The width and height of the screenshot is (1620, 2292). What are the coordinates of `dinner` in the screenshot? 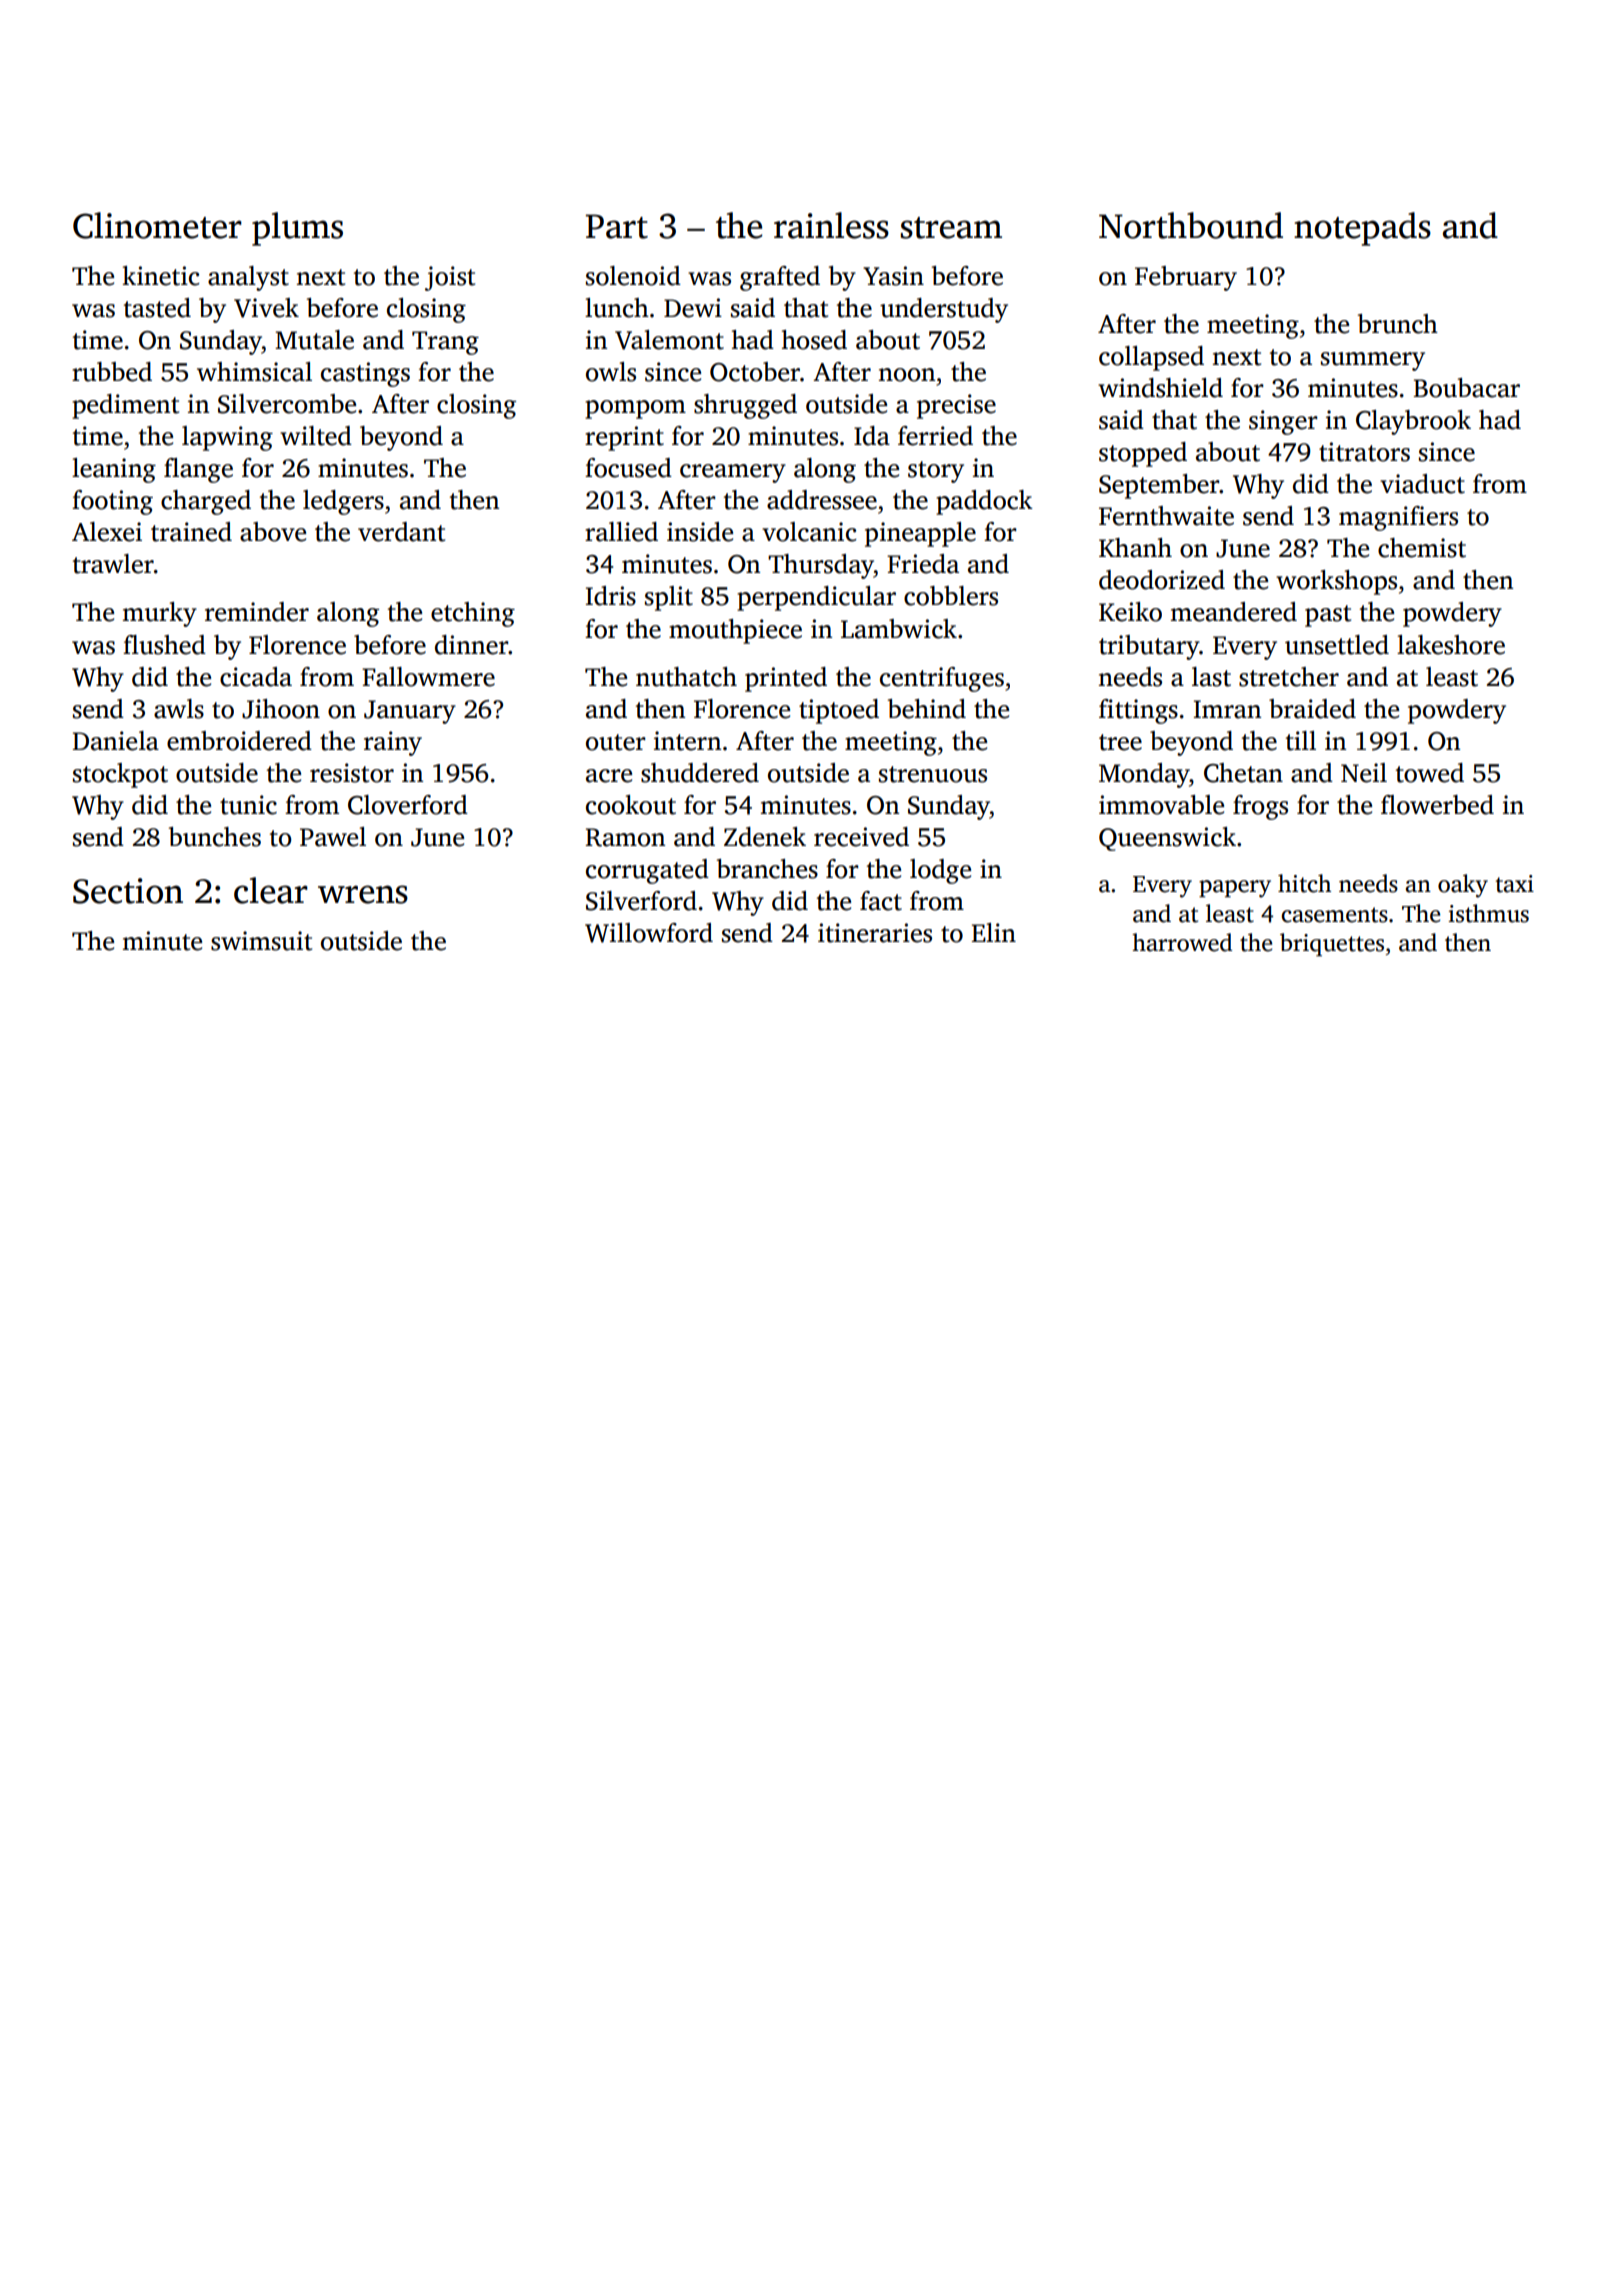 It's located at (471, 645).
